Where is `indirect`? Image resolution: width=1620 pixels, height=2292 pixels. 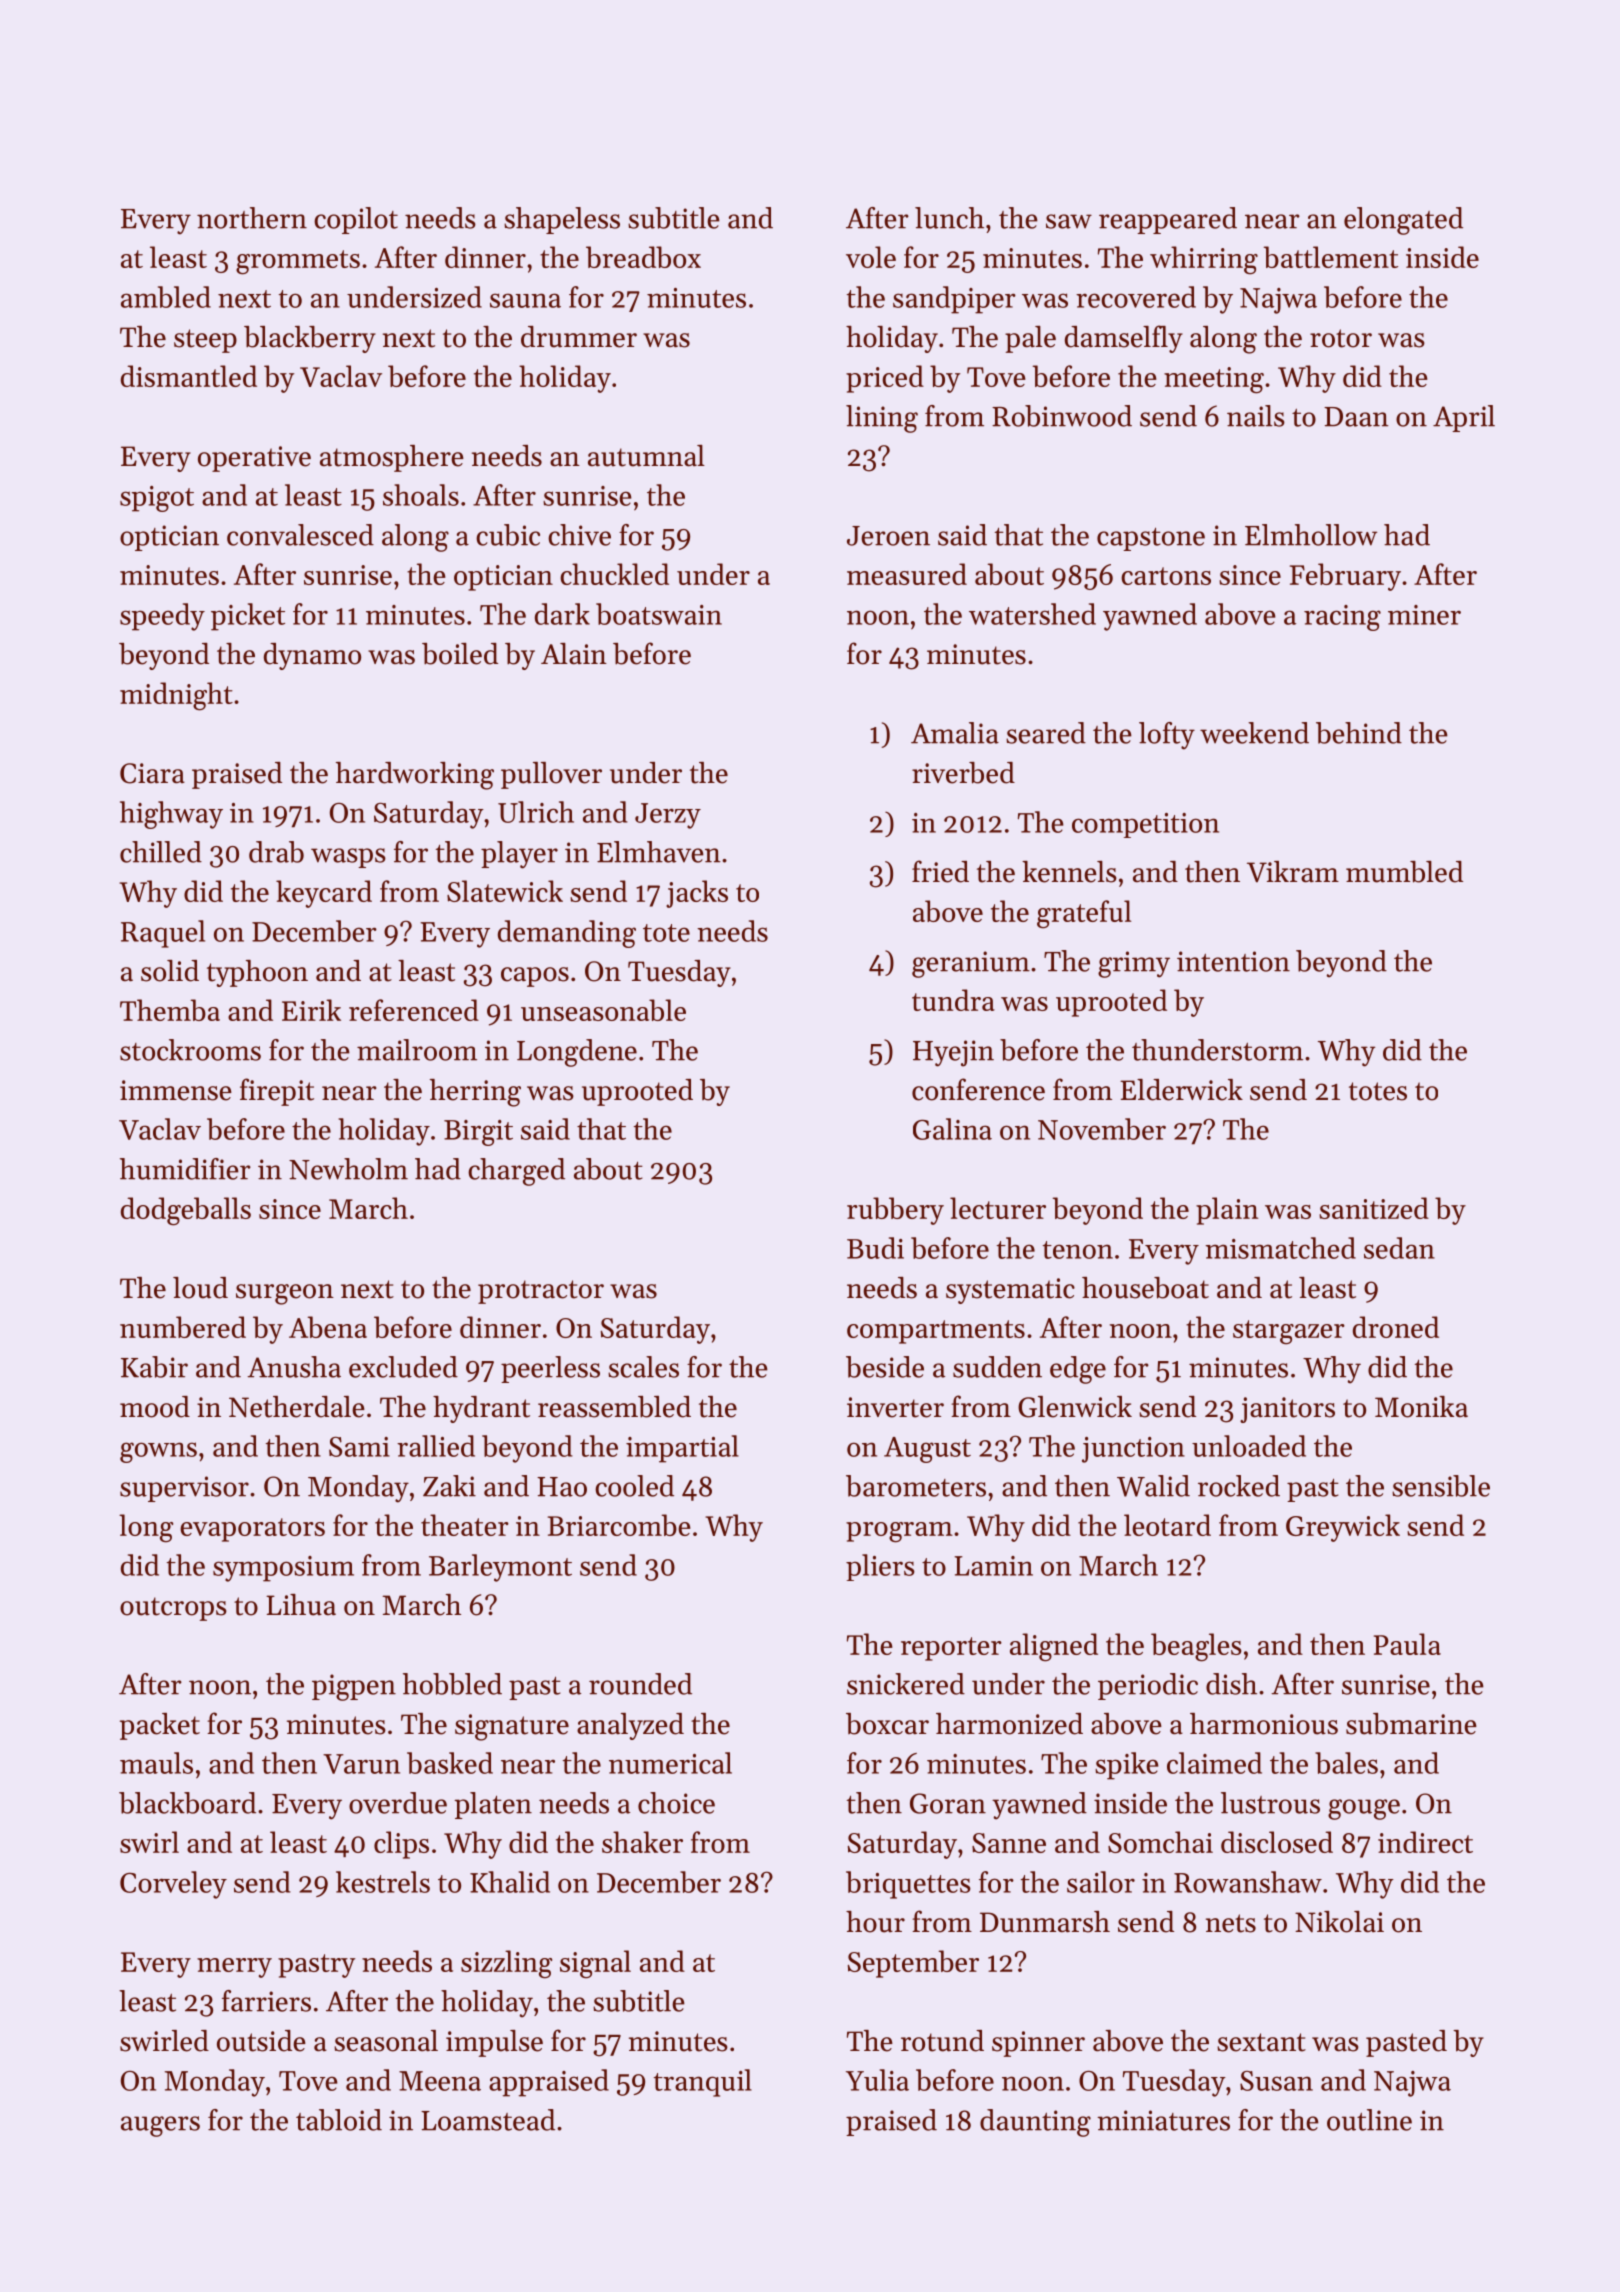
indirect is located at coordinates (1425, 1842).
